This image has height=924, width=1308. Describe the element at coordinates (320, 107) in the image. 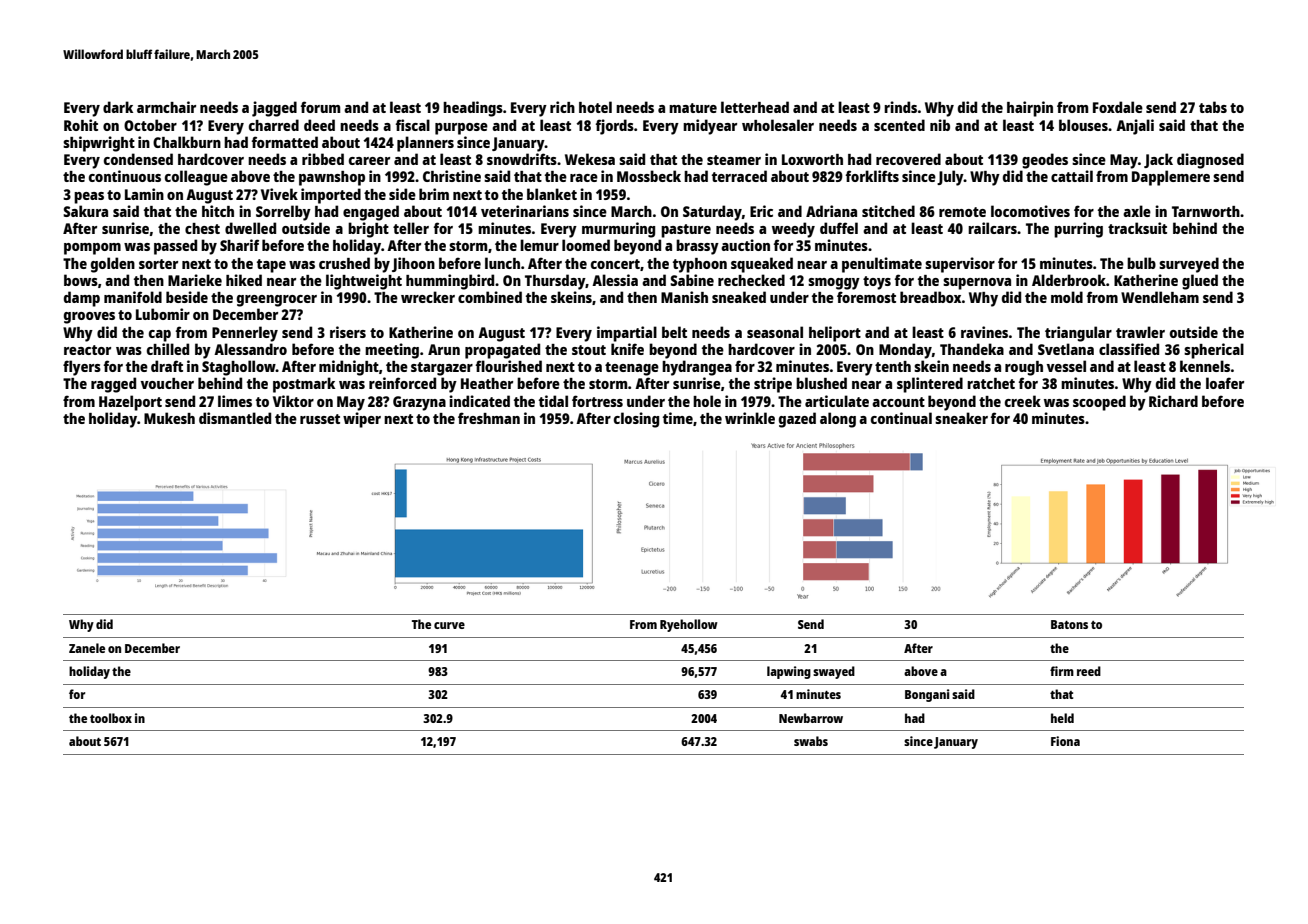

I see `forum` at that location.
